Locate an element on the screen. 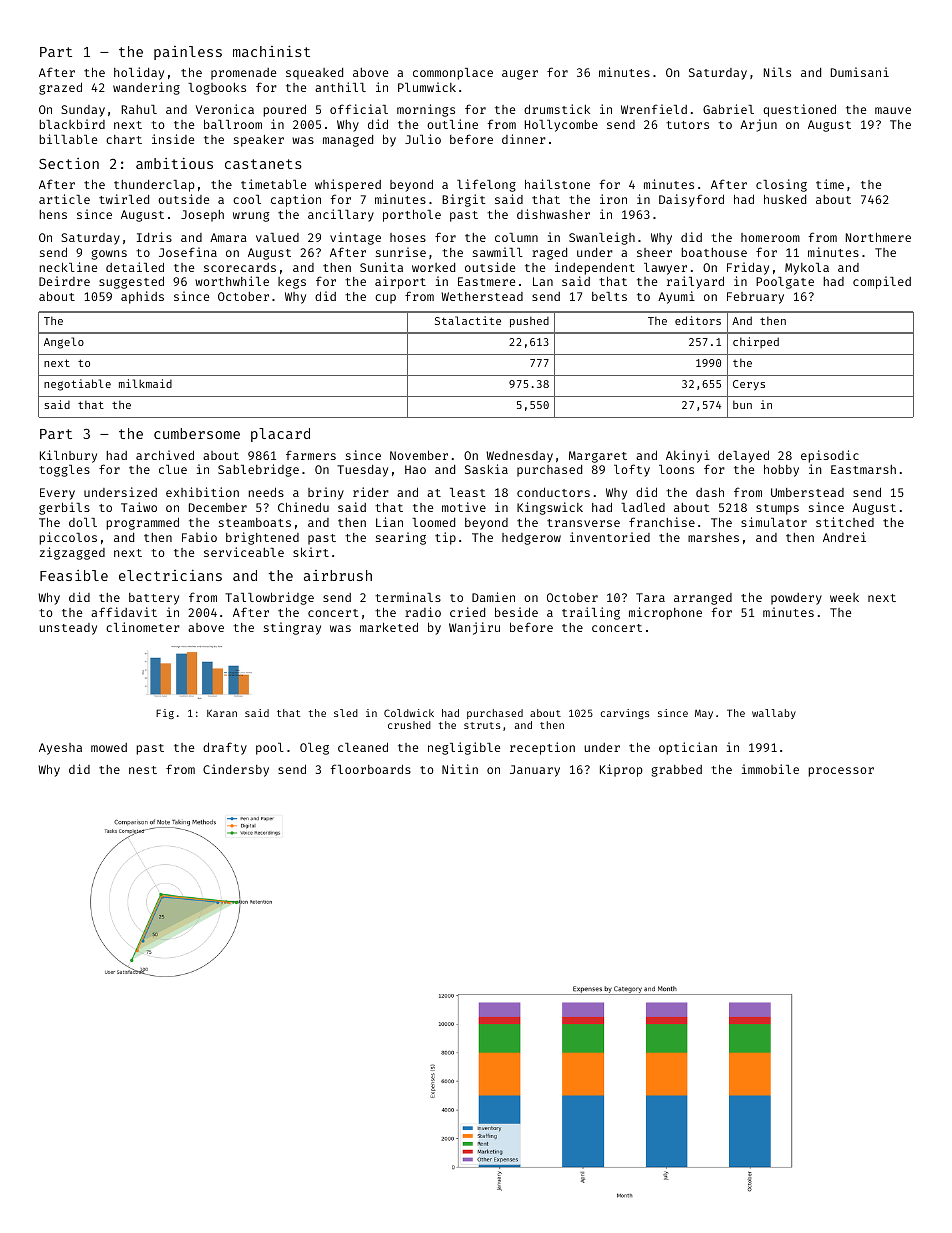 This screenshot has height=1233, width=952. Cindersby is located at coordinates (236, 770).
